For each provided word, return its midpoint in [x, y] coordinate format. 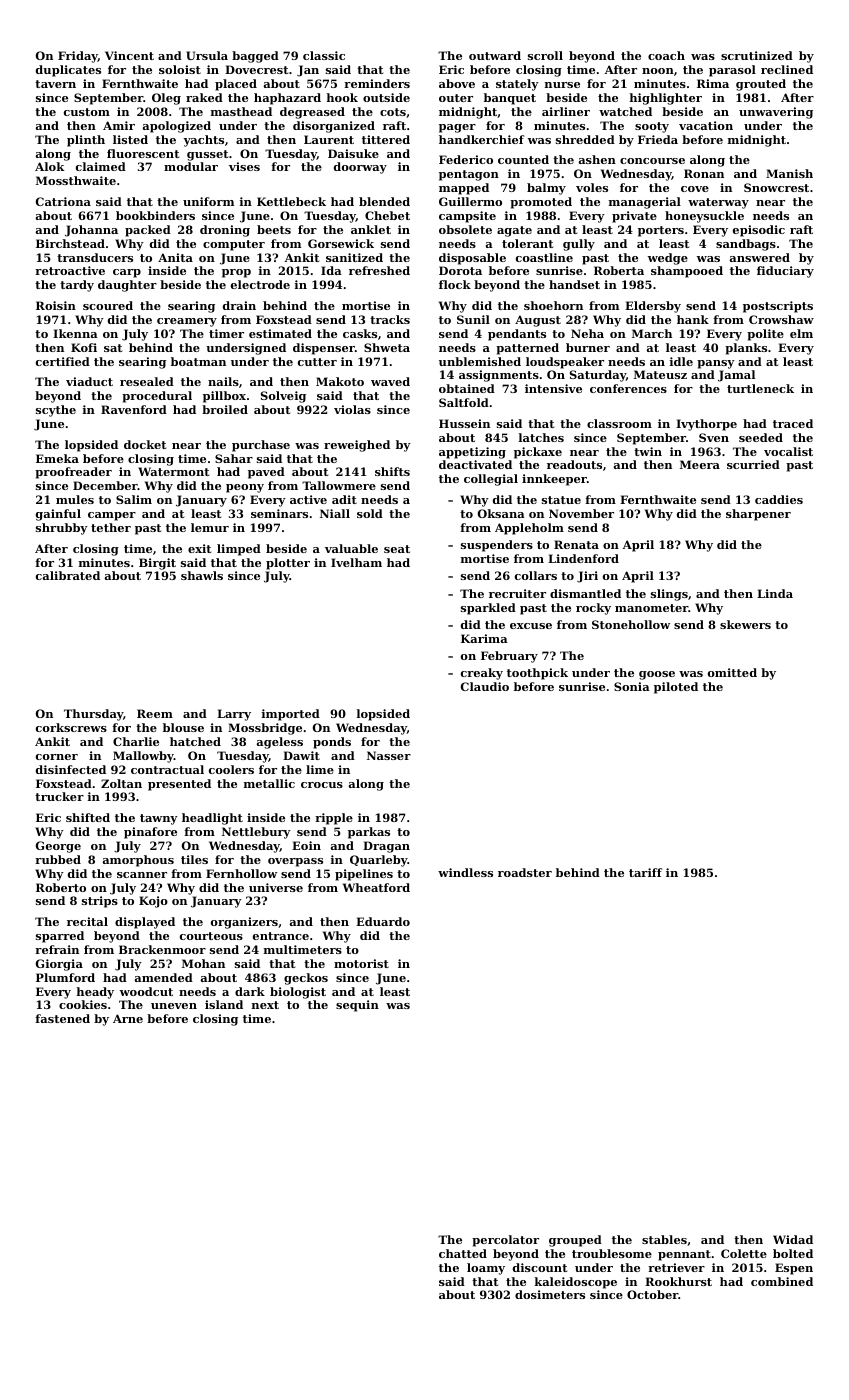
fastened [62, 1018]
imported [291, 715]
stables [664, 1239]
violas [352, 409]
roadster [525, 872]
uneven [174, 1006]
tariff [645, 872]
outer [456, 98]
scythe [56, 411]
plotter [288, 564]
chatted [463, 1253]
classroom [619, 423]
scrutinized [757, 55]
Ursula [207, 55]
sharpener [758, 515]
